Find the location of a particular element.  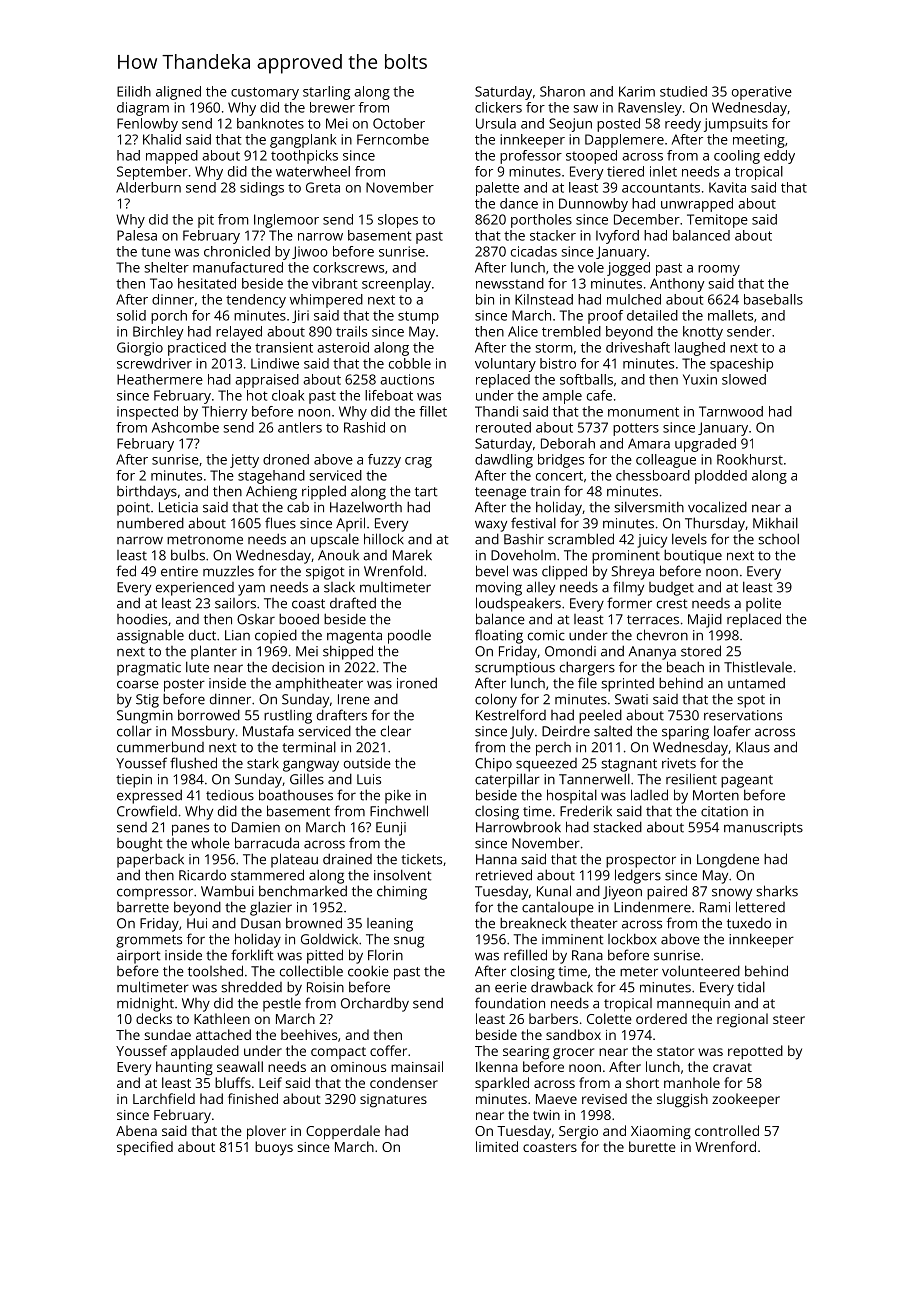

operative is located at coordinates (762, 93).
